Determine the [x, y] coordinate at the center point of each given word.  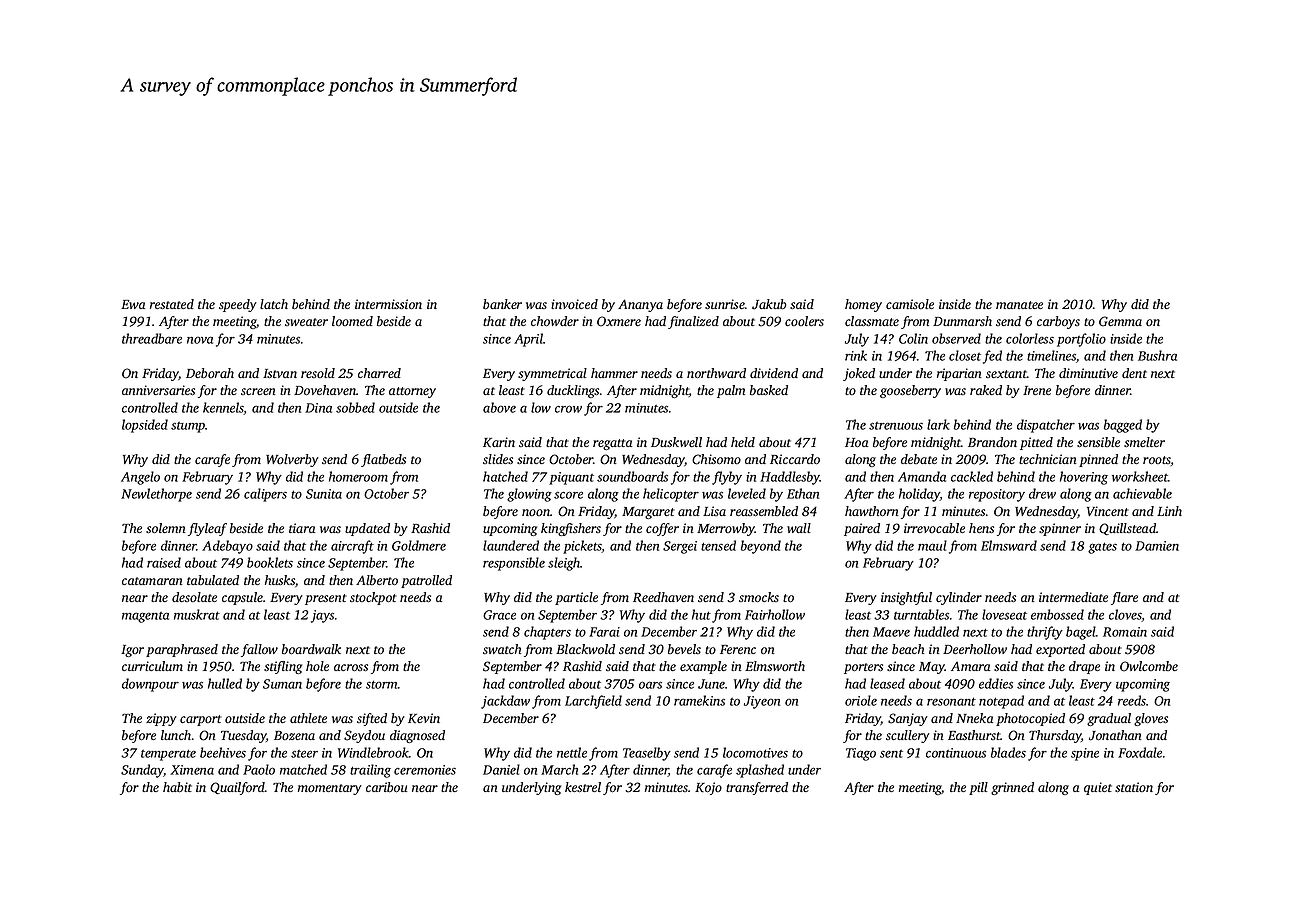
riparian [959, 374]
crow [568, 409]
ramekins [699, 700]
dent [1134, 373]
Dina [318, 408]
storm [382, 684]
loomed [352, 321]
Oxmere [619, 321]
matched [303, 769]
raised [164, 562]
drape [1084, 667]
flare [1124, 598]
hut [701, 614]
